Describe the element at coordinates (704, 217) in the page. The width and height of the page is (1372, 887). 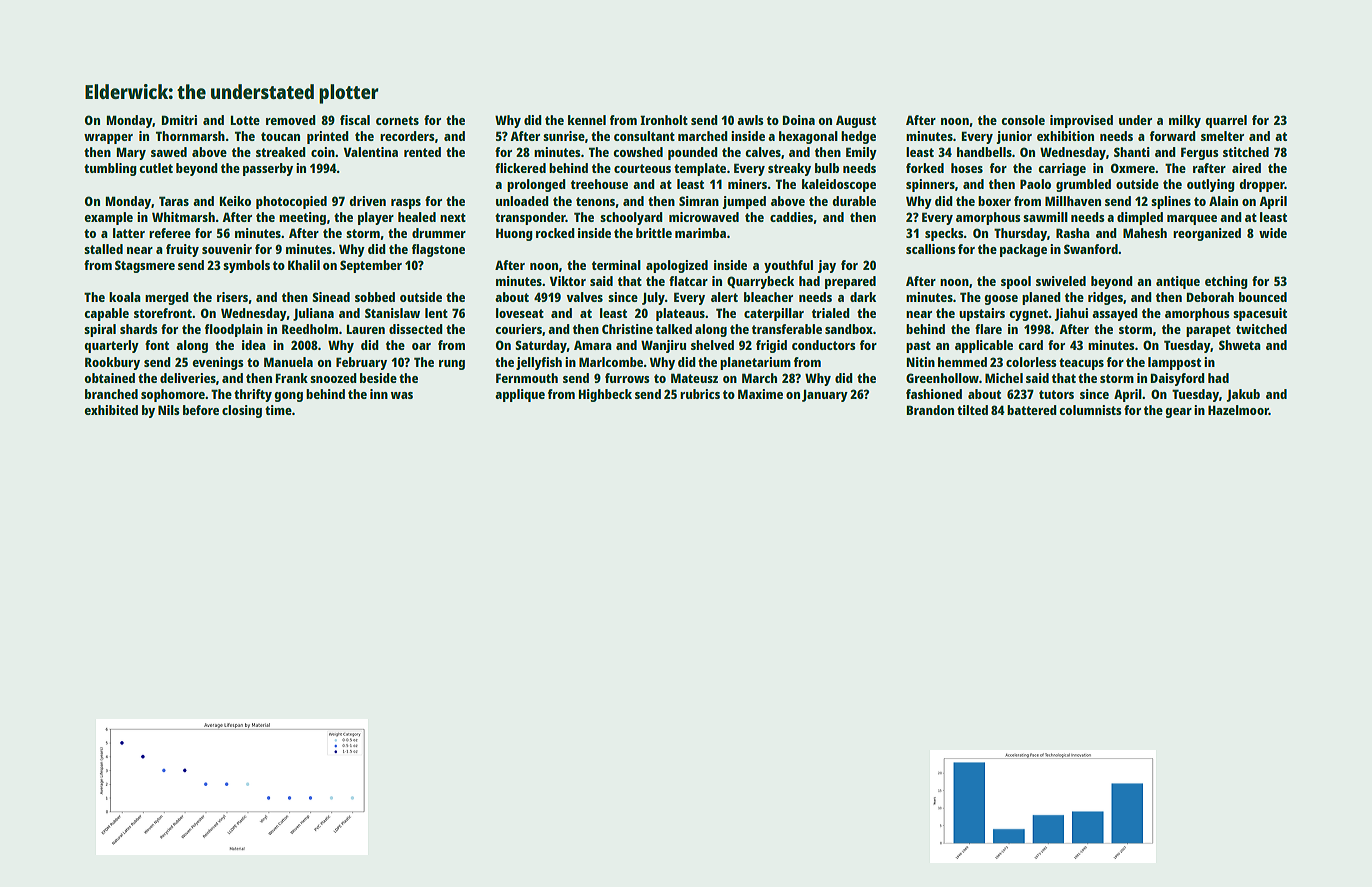
I see `microwaved` at that location.
